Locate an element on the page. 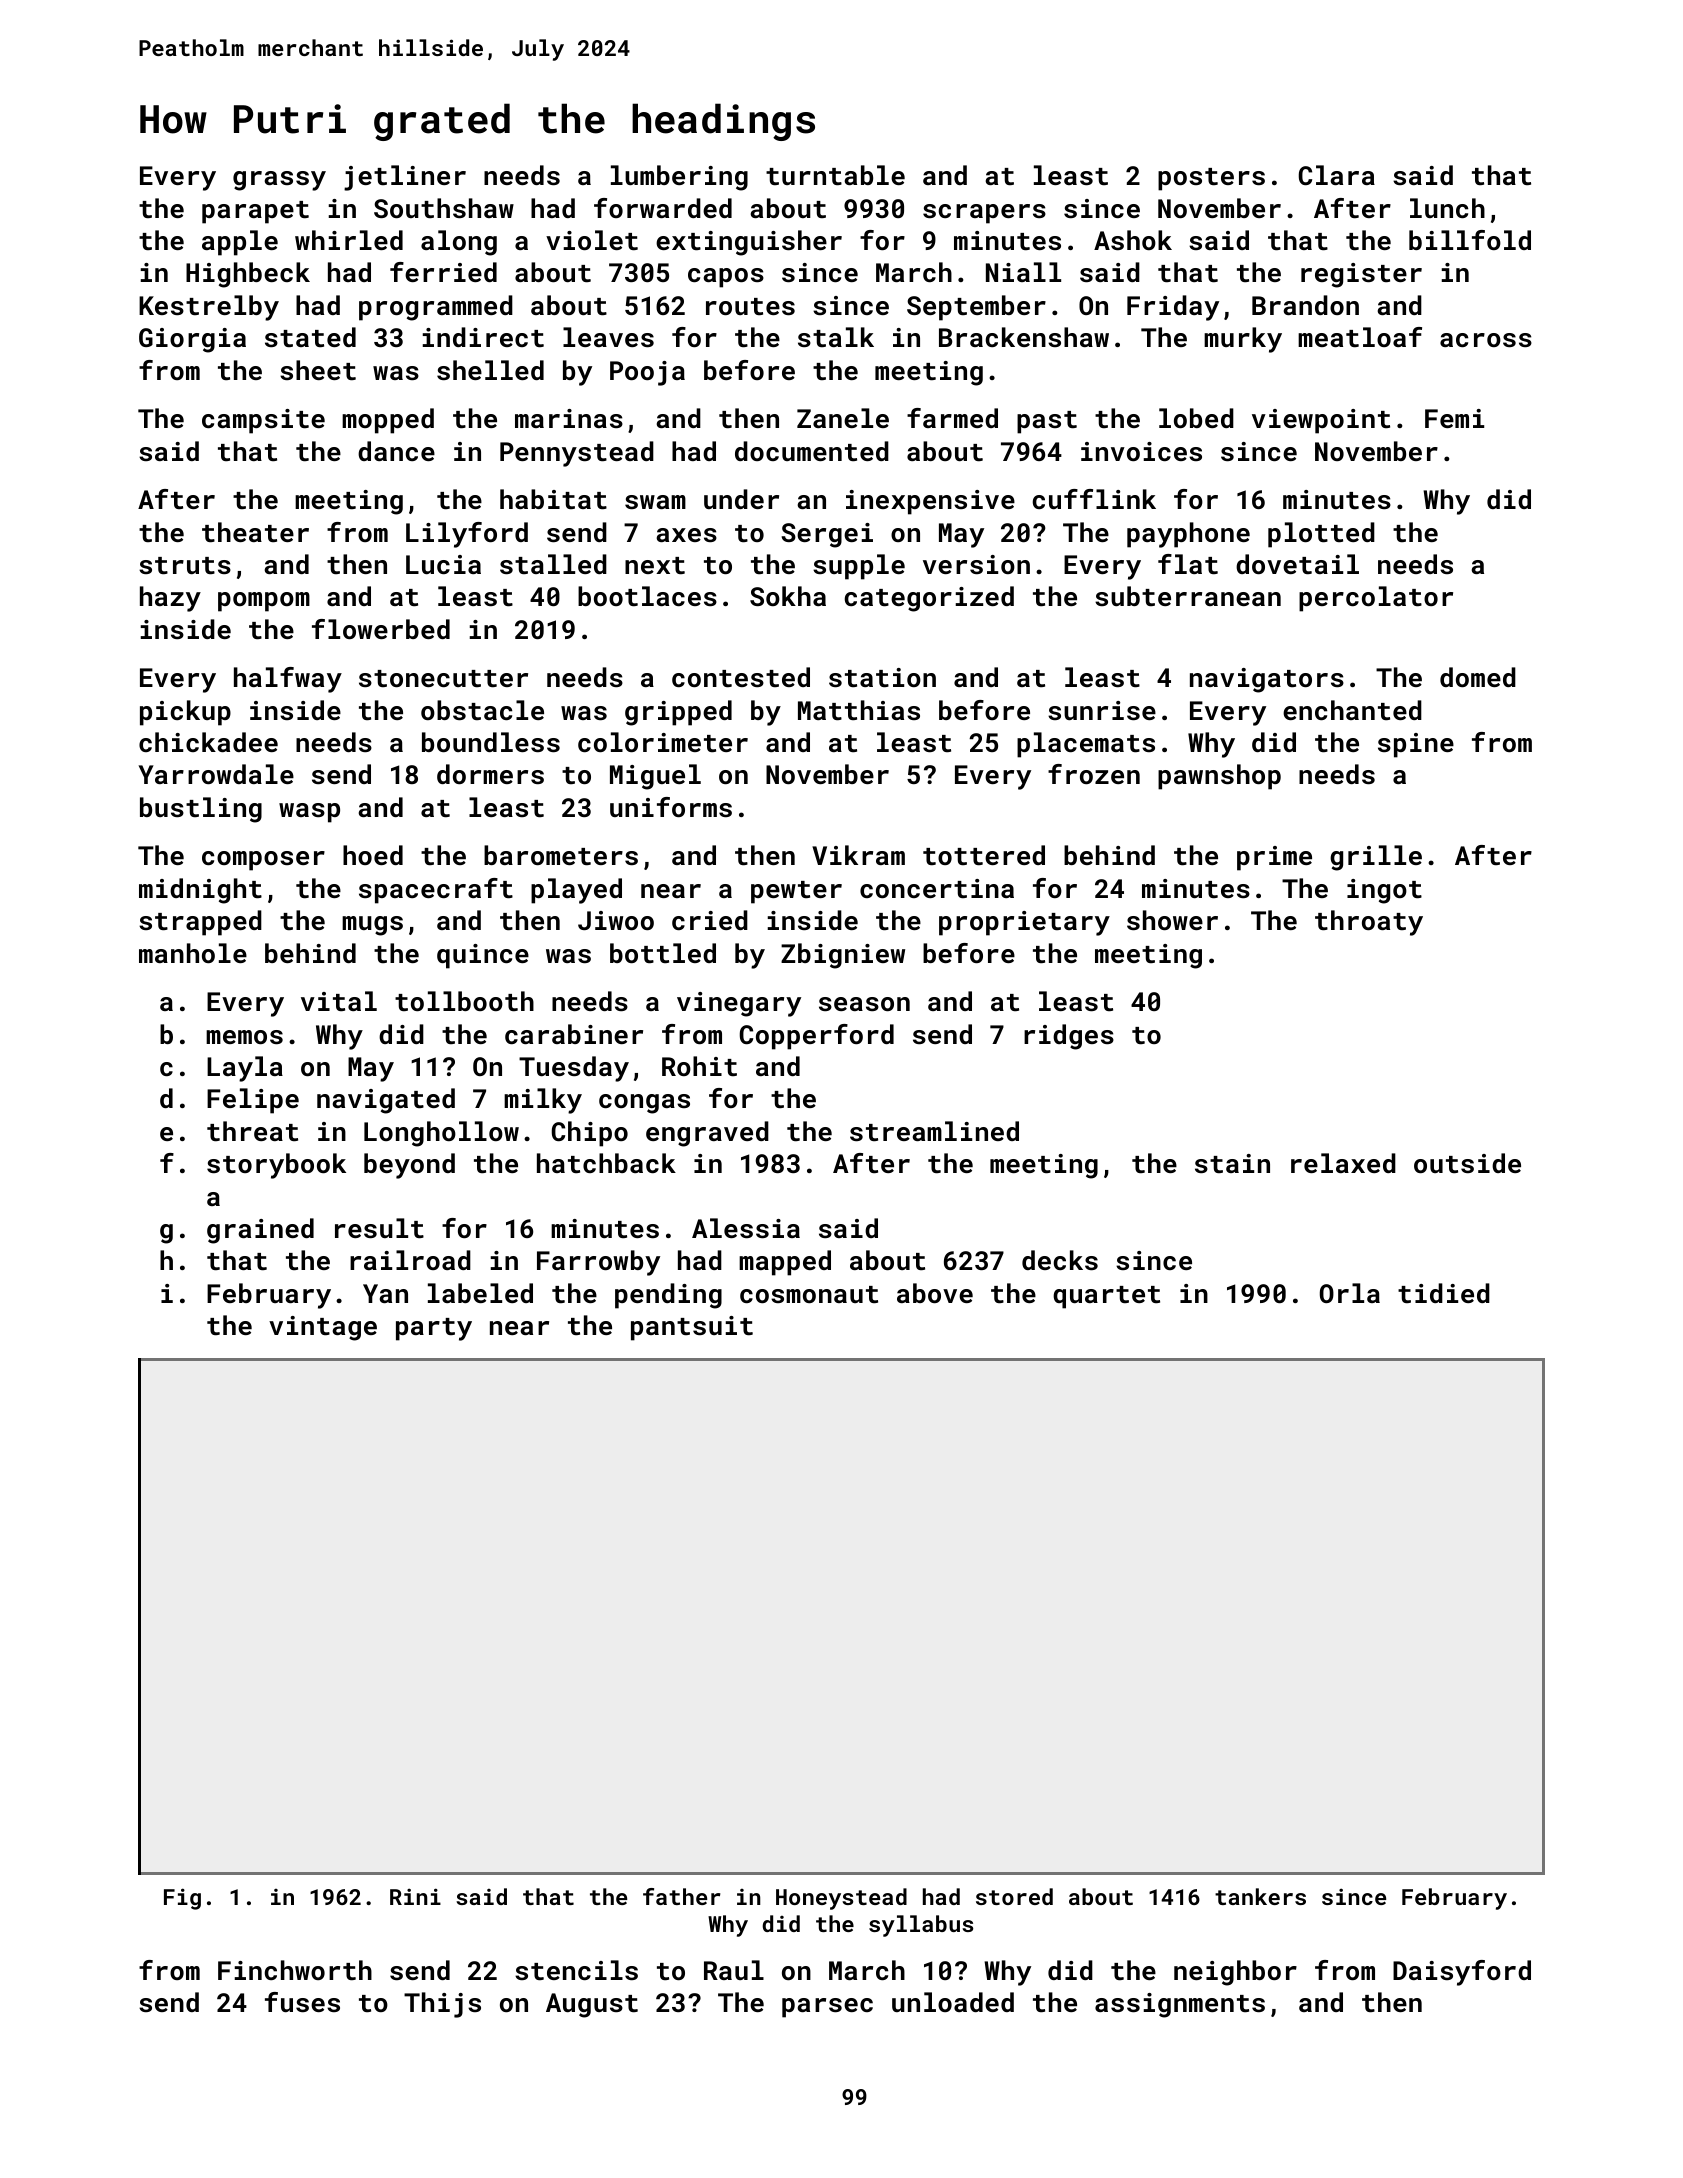 The image size is (1683, 2178). vintage is located at coordinates (323, 1328).
